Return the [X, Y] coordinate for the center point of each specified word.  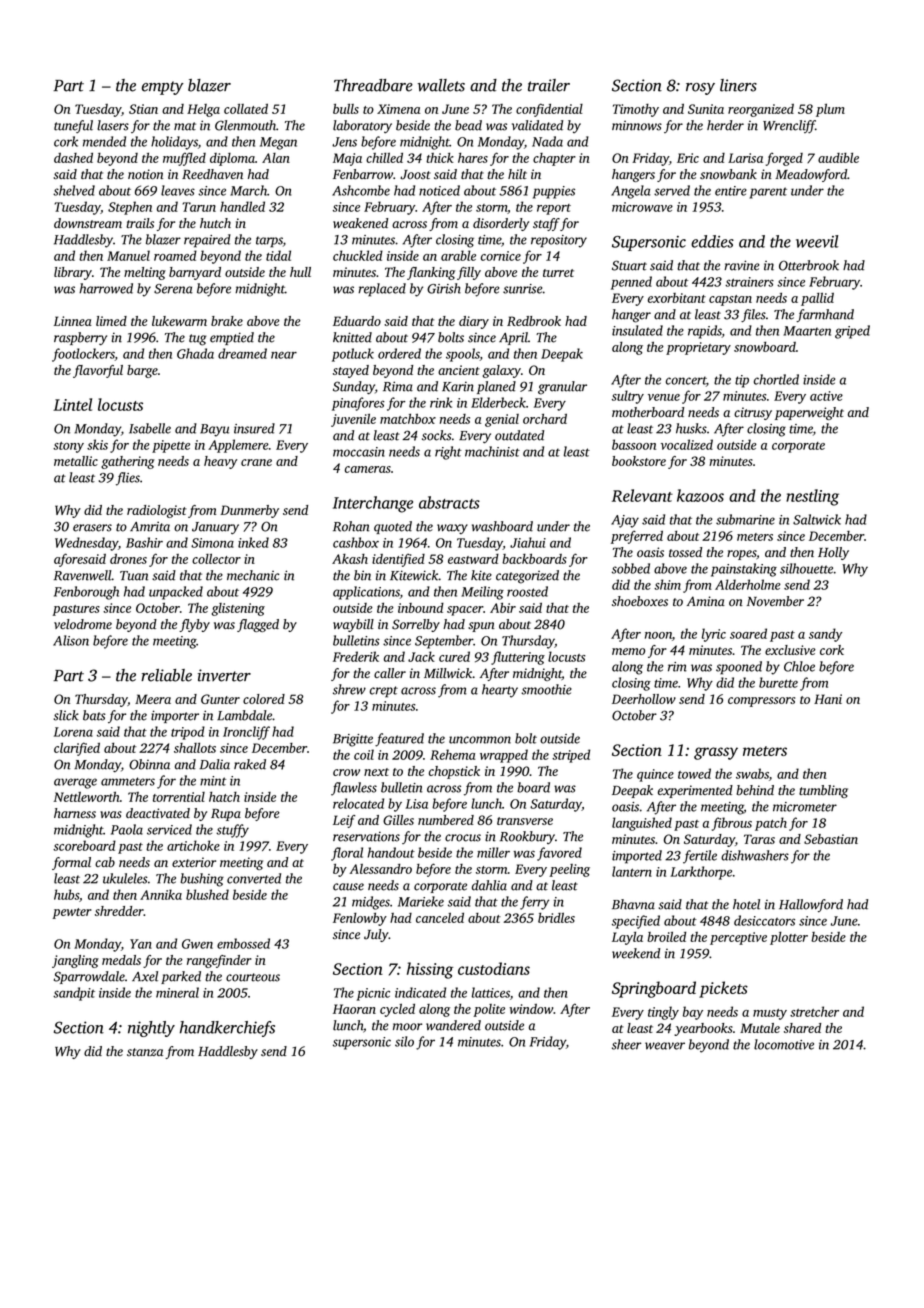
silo [404, 1041]
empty [163, 88]
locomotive [784, 1044]
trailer [549, 85]
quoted [393, 527]
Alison [71, 640]
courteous [253, 977]
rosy [700, 89]
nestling [812, 497]
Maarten [807, 331]
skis [97, 444]
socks [437, 435]
